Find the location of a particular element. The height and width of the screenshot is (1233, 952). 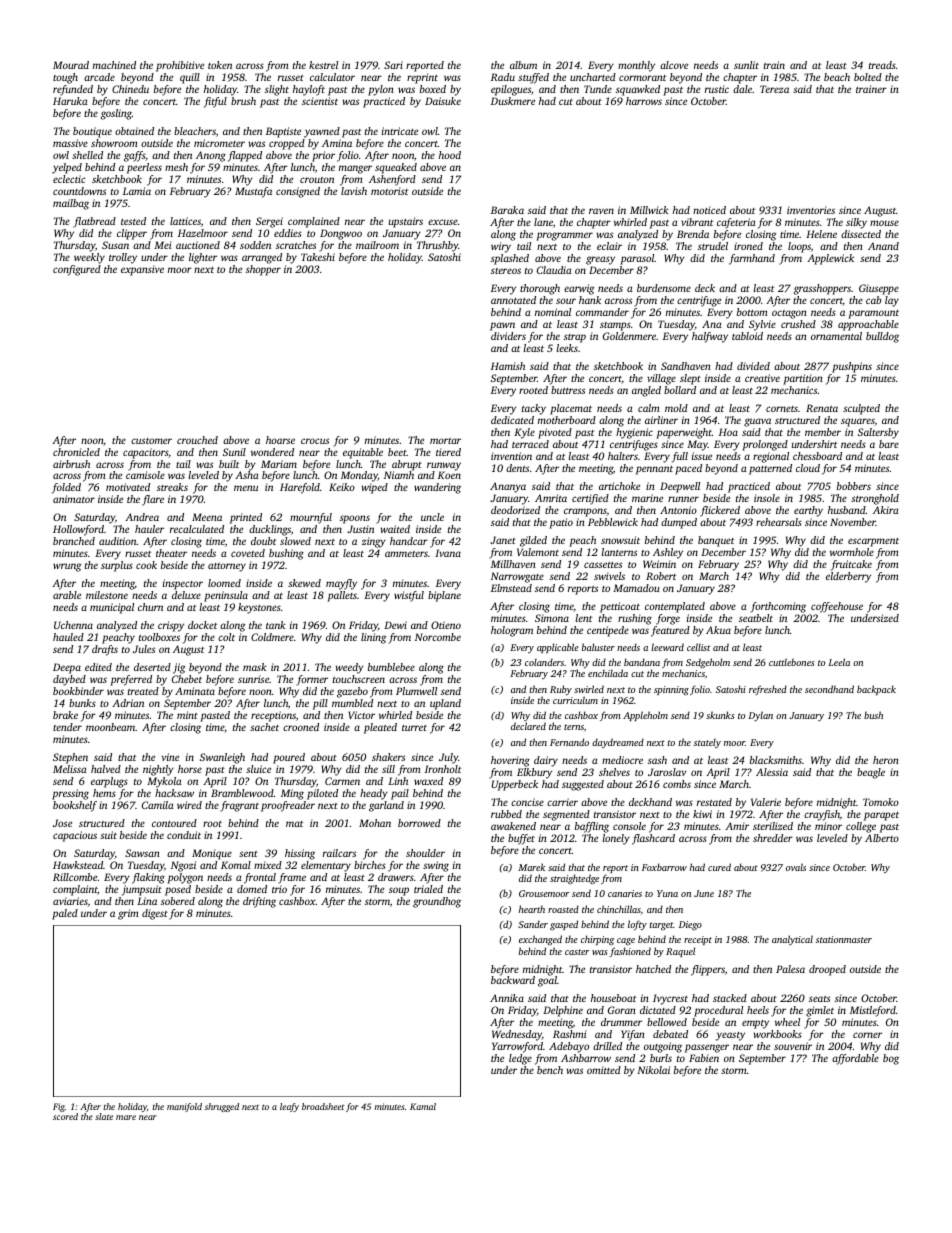

swing is located at coordinates (436, 866).
